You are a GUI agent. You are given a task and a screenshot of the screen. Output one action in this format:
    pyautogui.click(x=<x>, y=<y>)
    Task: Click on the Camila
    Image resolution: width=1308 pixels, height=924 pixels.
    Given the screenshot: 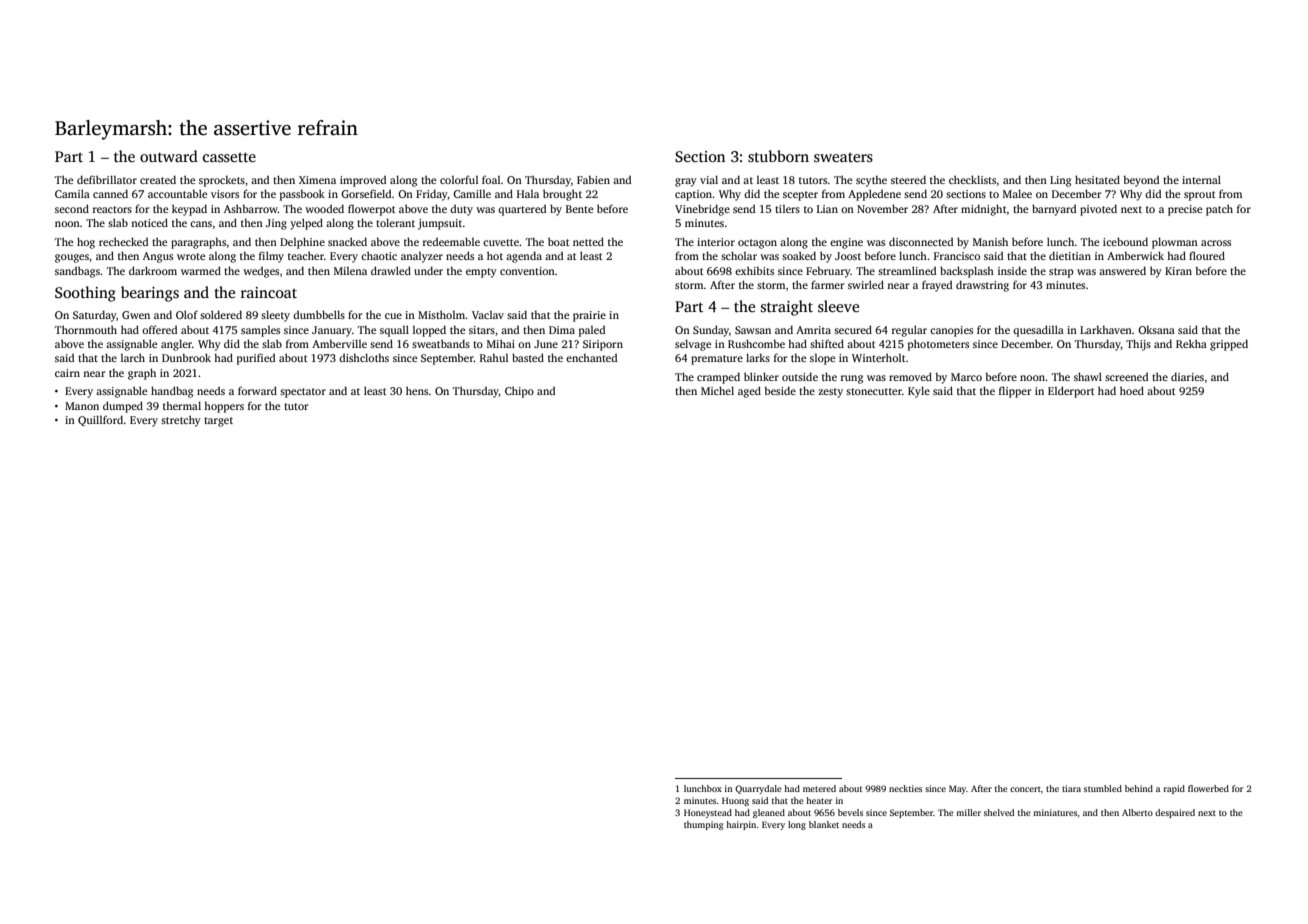 What is the action you would take?
    pyautogui.click(x=72, y=193)
